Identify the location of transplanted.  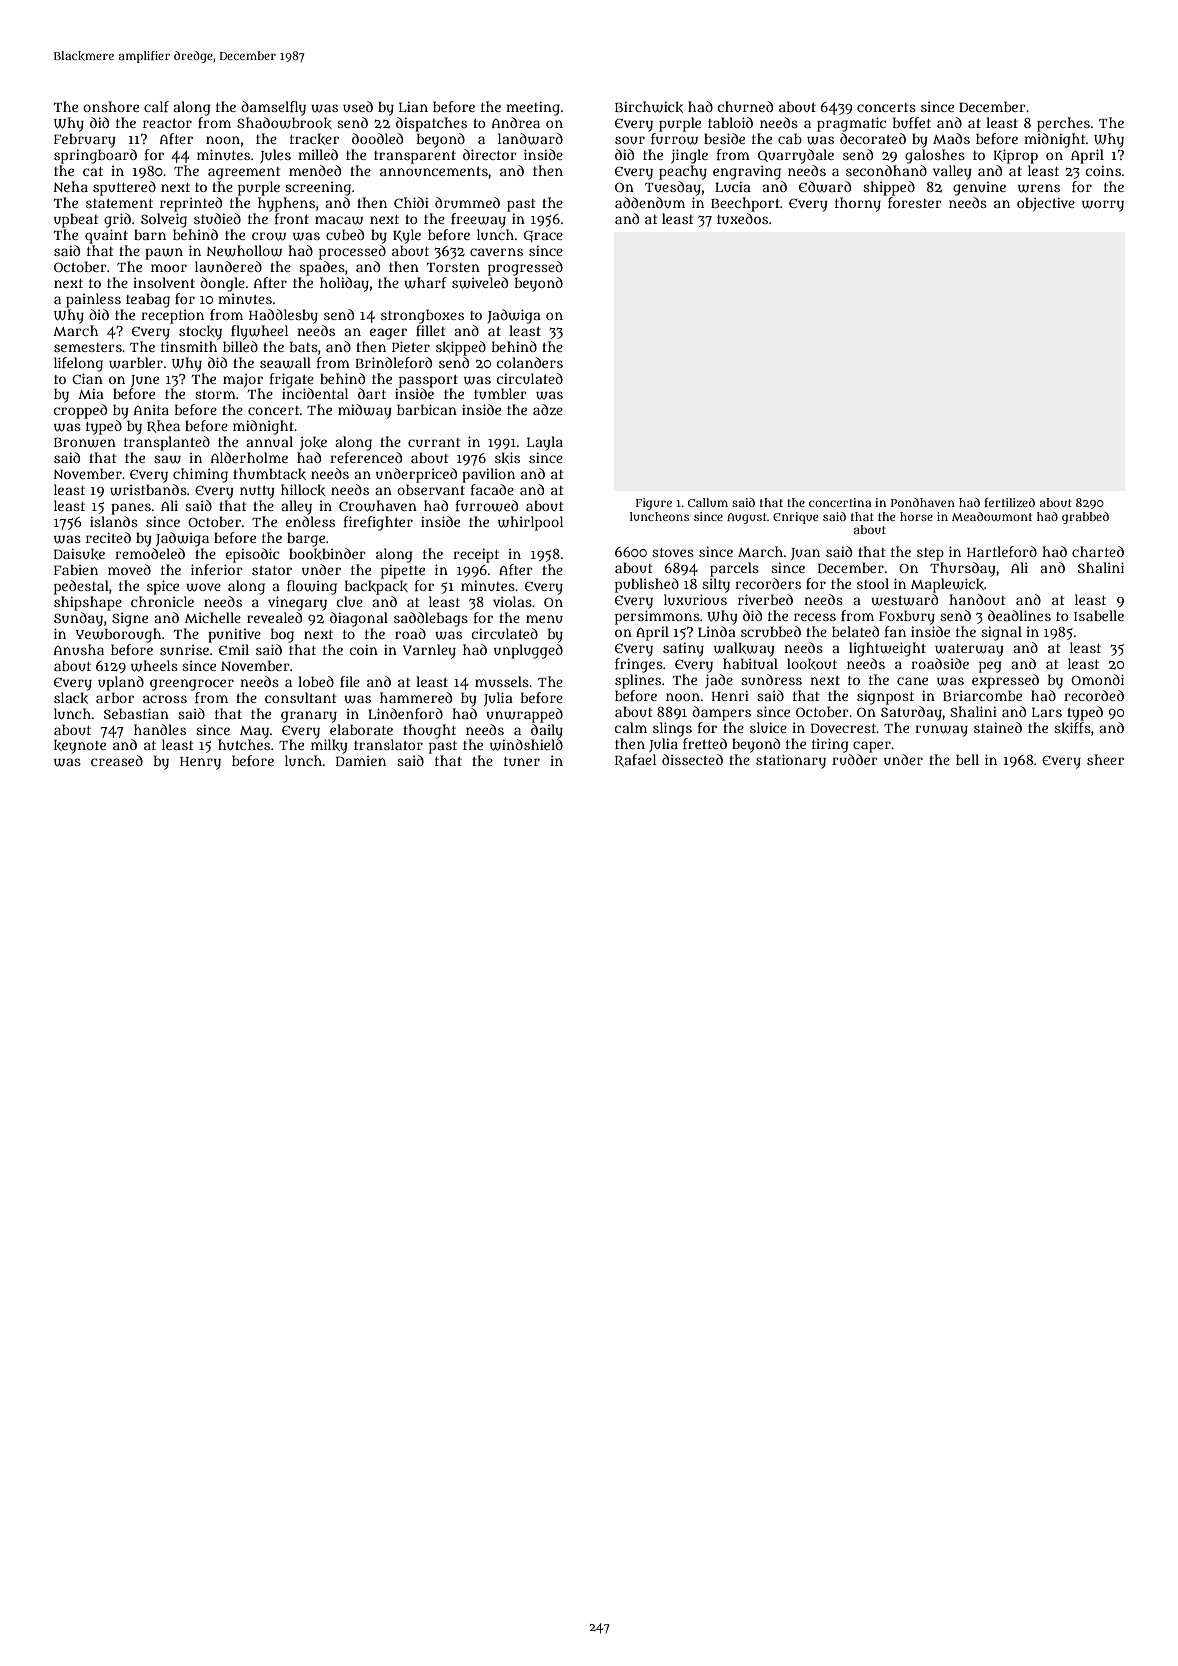
(167, 443).
